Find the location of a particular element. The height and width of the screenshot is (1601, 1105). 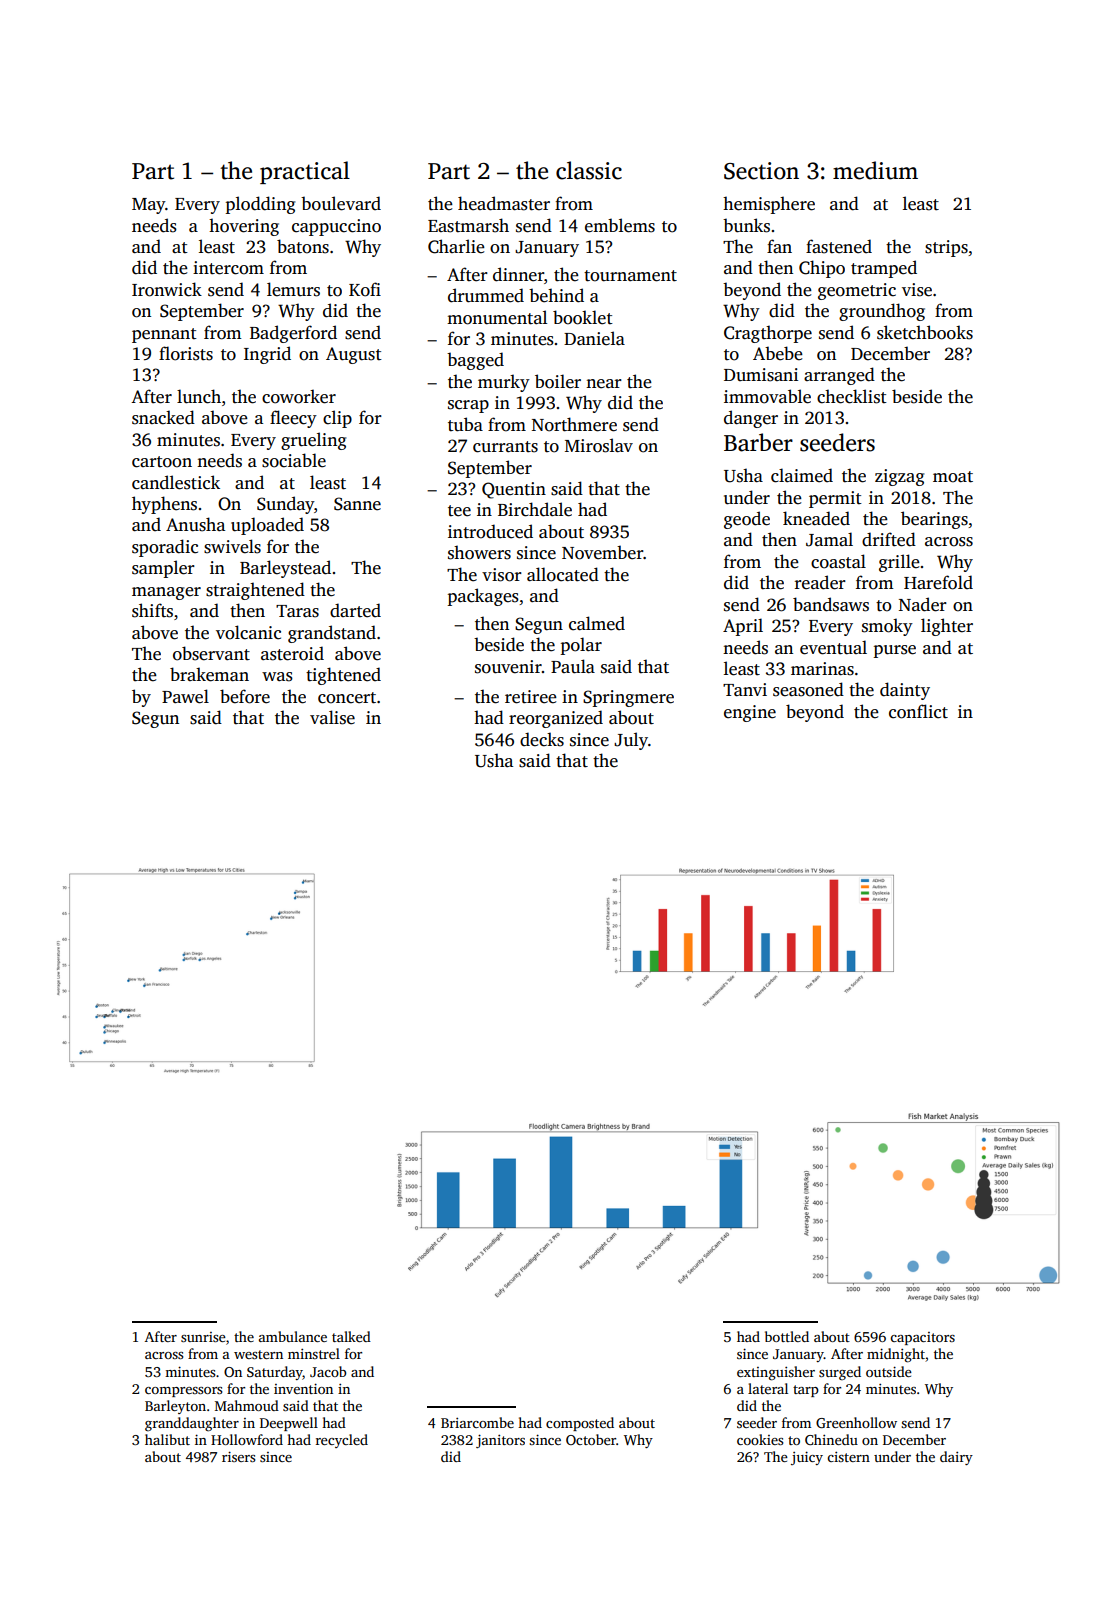

zigzag is located at coordinates (899, 477).
